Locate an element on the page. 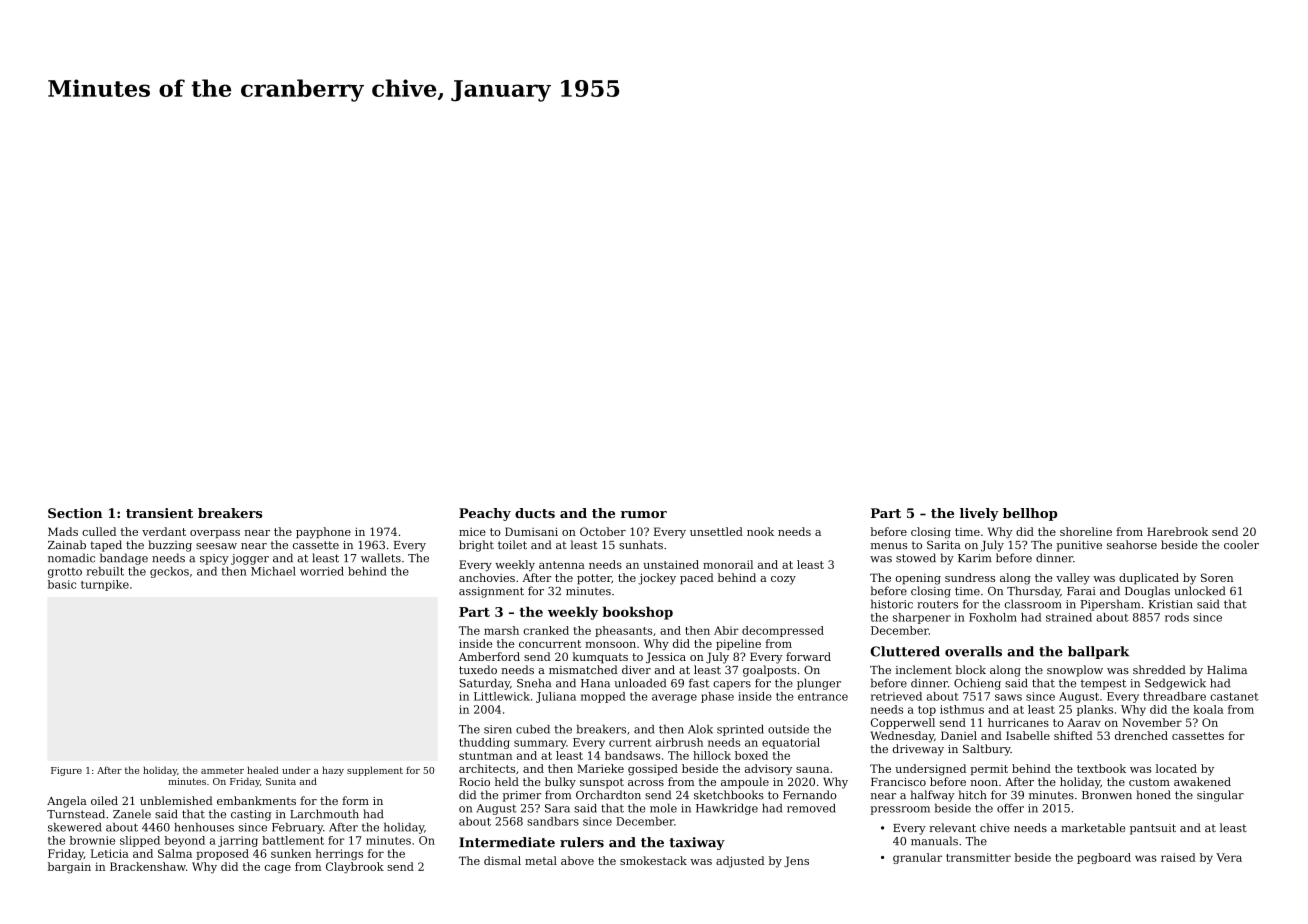 The image size is (1308, 924). bright is located at coordinates (476, 546).
